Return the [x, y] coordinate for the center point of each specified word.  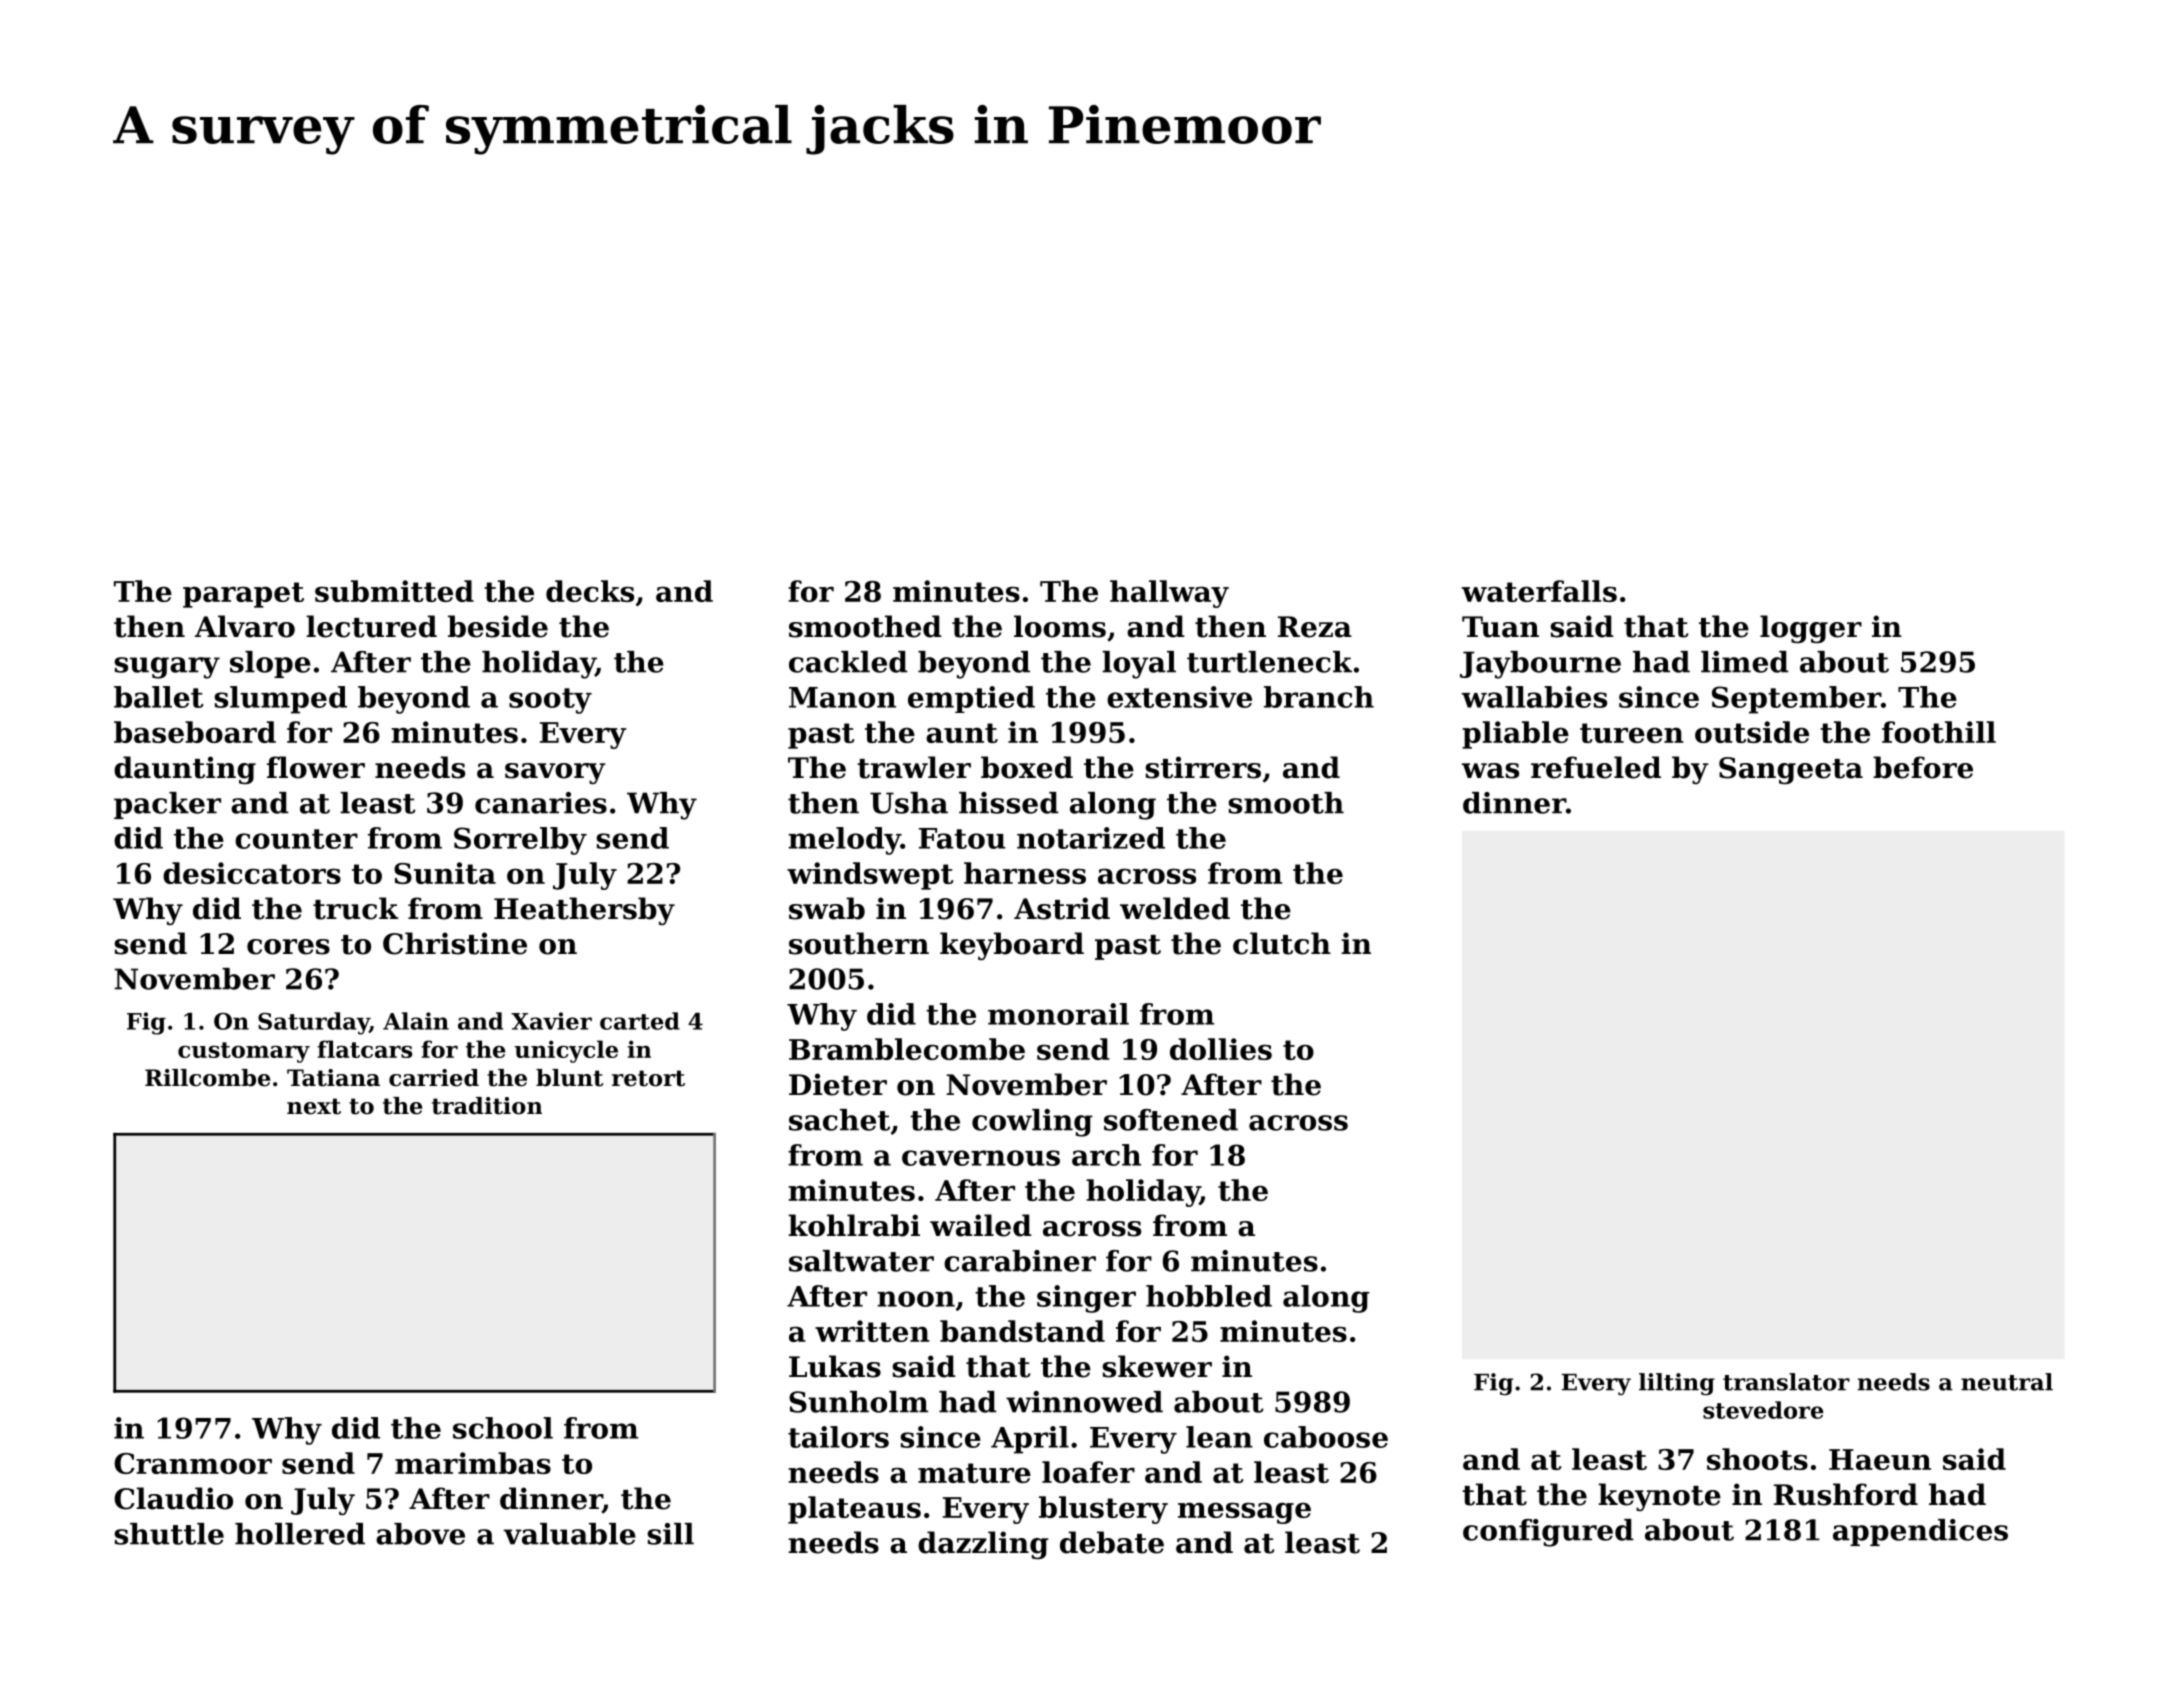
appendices [1920, 1532]
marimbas [473, 1463]
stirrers [1203, 767]
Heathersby [584, 911]
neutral [2007, 1382]
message [1244, 1513]
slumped [280, 700]
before [1923, 767]
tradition [487, 1106]
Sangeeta [1791, 770]
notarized [1091, 838]
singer [1086, 1299]
